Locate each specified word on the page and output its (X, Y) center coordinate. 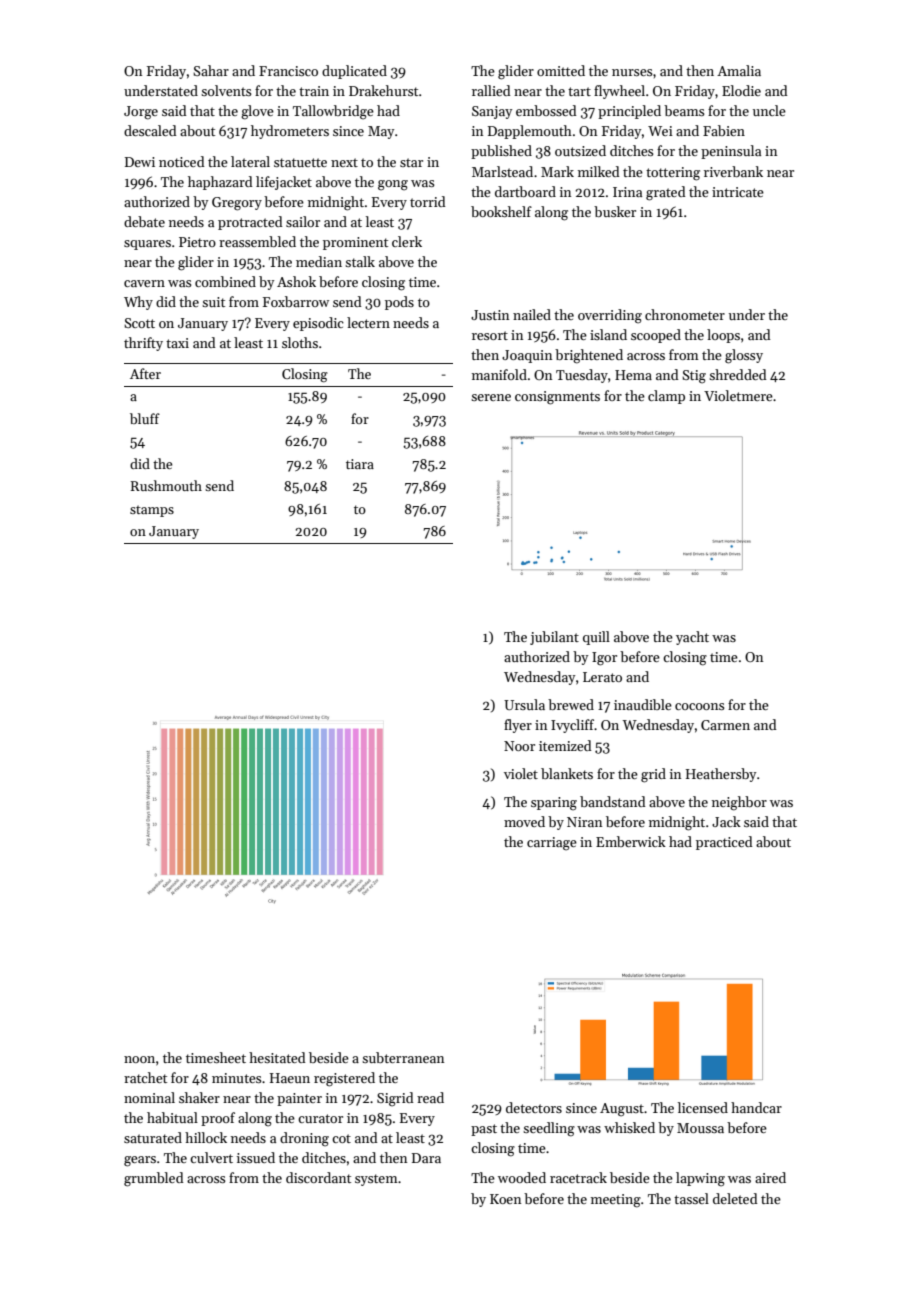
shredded (738, 374)
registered (344, 1079)
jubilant (554, 638)
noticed (182, 161)
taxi (177, 343)
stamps (152, 511)
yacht (692, 638)
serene (491, 397)
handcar (756, 1107)
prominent (355, 243)
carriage (552, 844)
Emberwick (631, 841)
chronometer (685, 314)
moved (524, 821)
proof (218, 1119)
